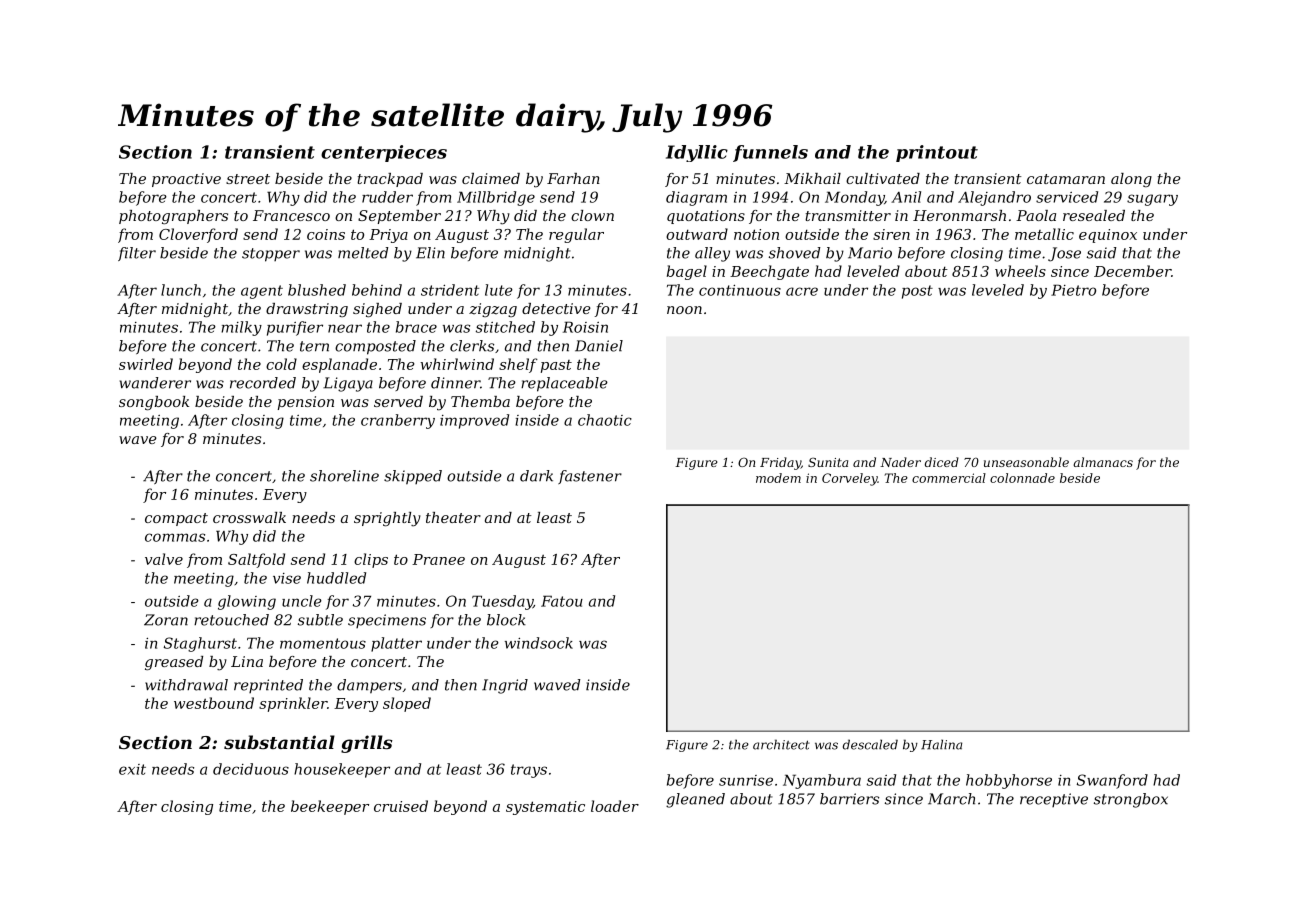 This screenshot has width=1308, height=924. I want to click on drawstring, so click(307, 310).
